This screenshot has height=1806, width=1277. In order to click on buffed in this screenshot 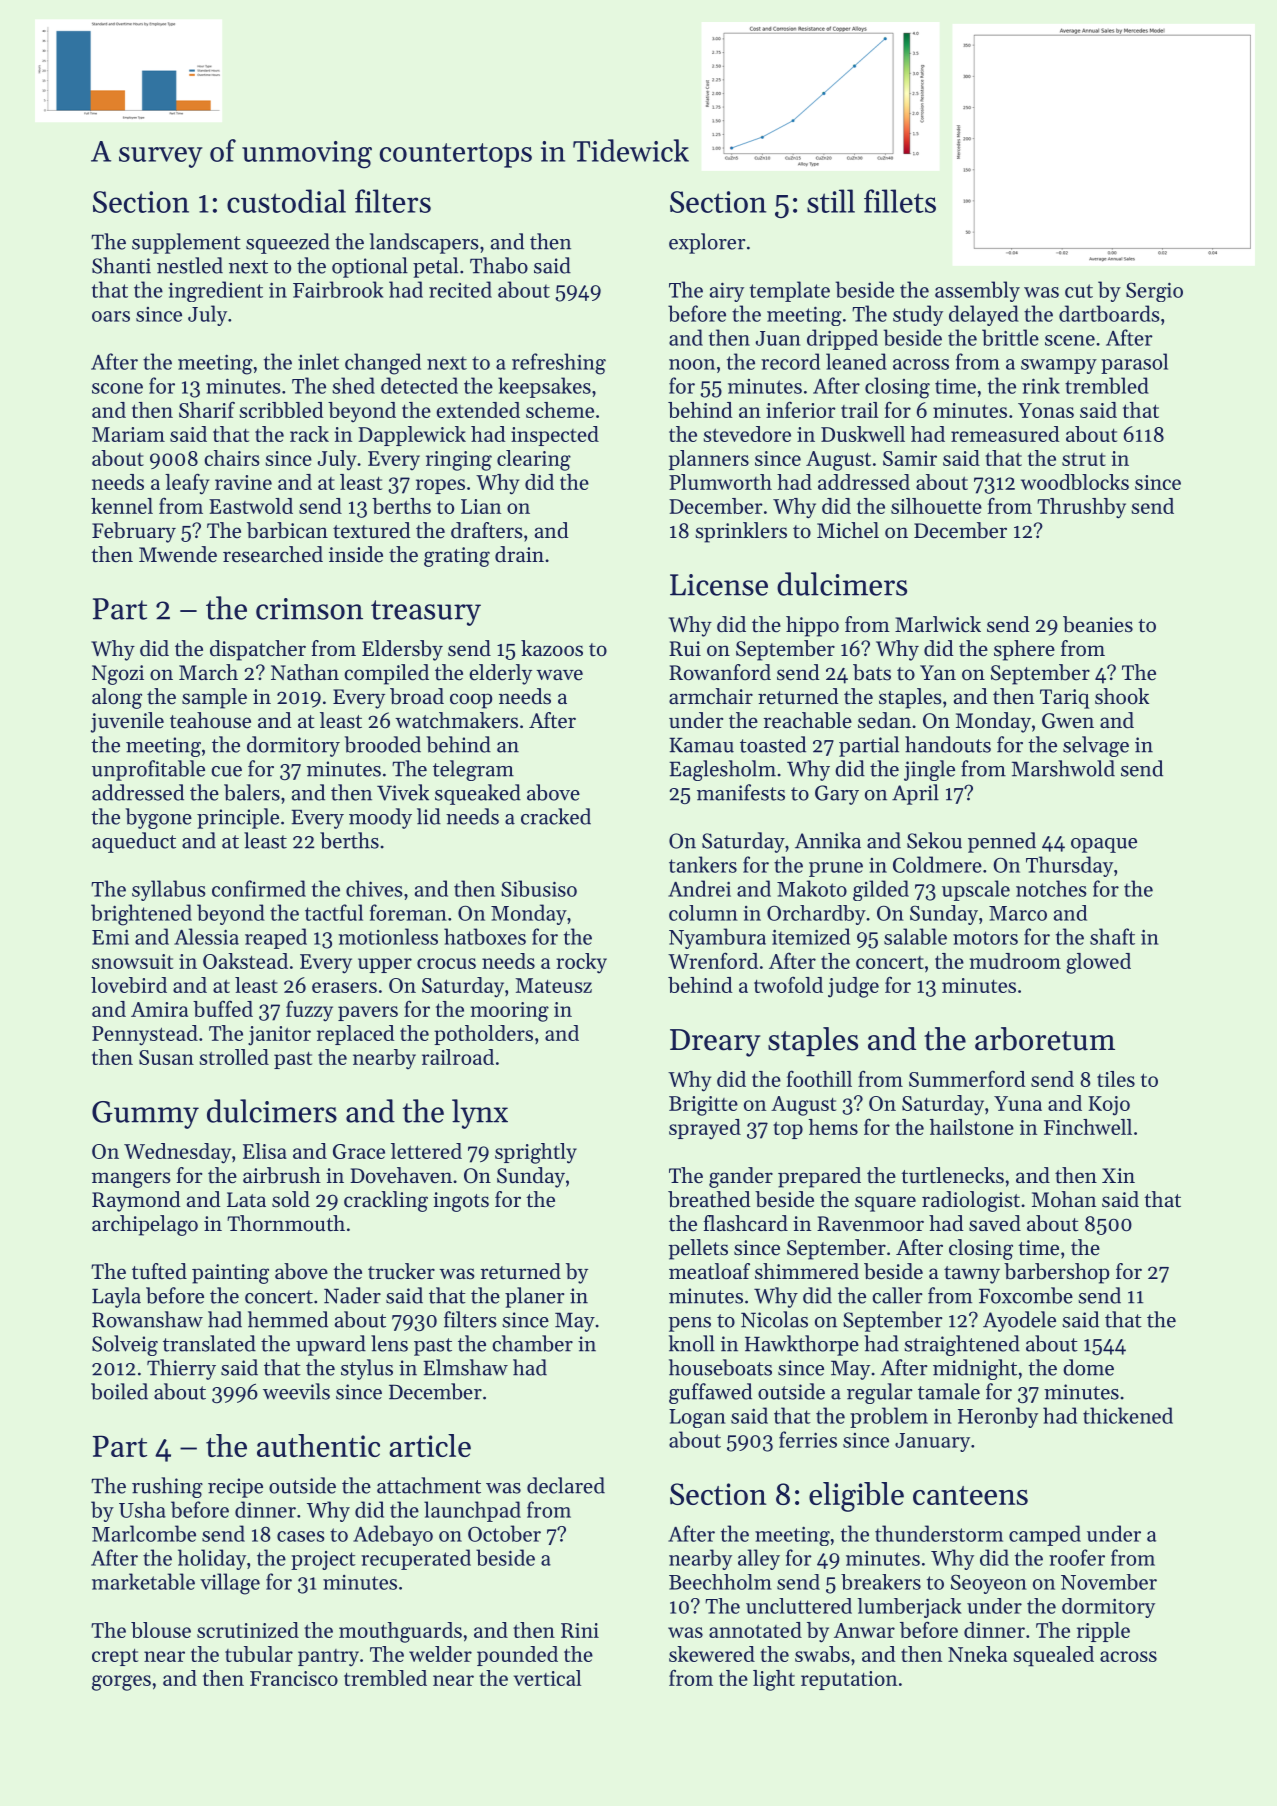, I will do `click(223, 1008)`.
